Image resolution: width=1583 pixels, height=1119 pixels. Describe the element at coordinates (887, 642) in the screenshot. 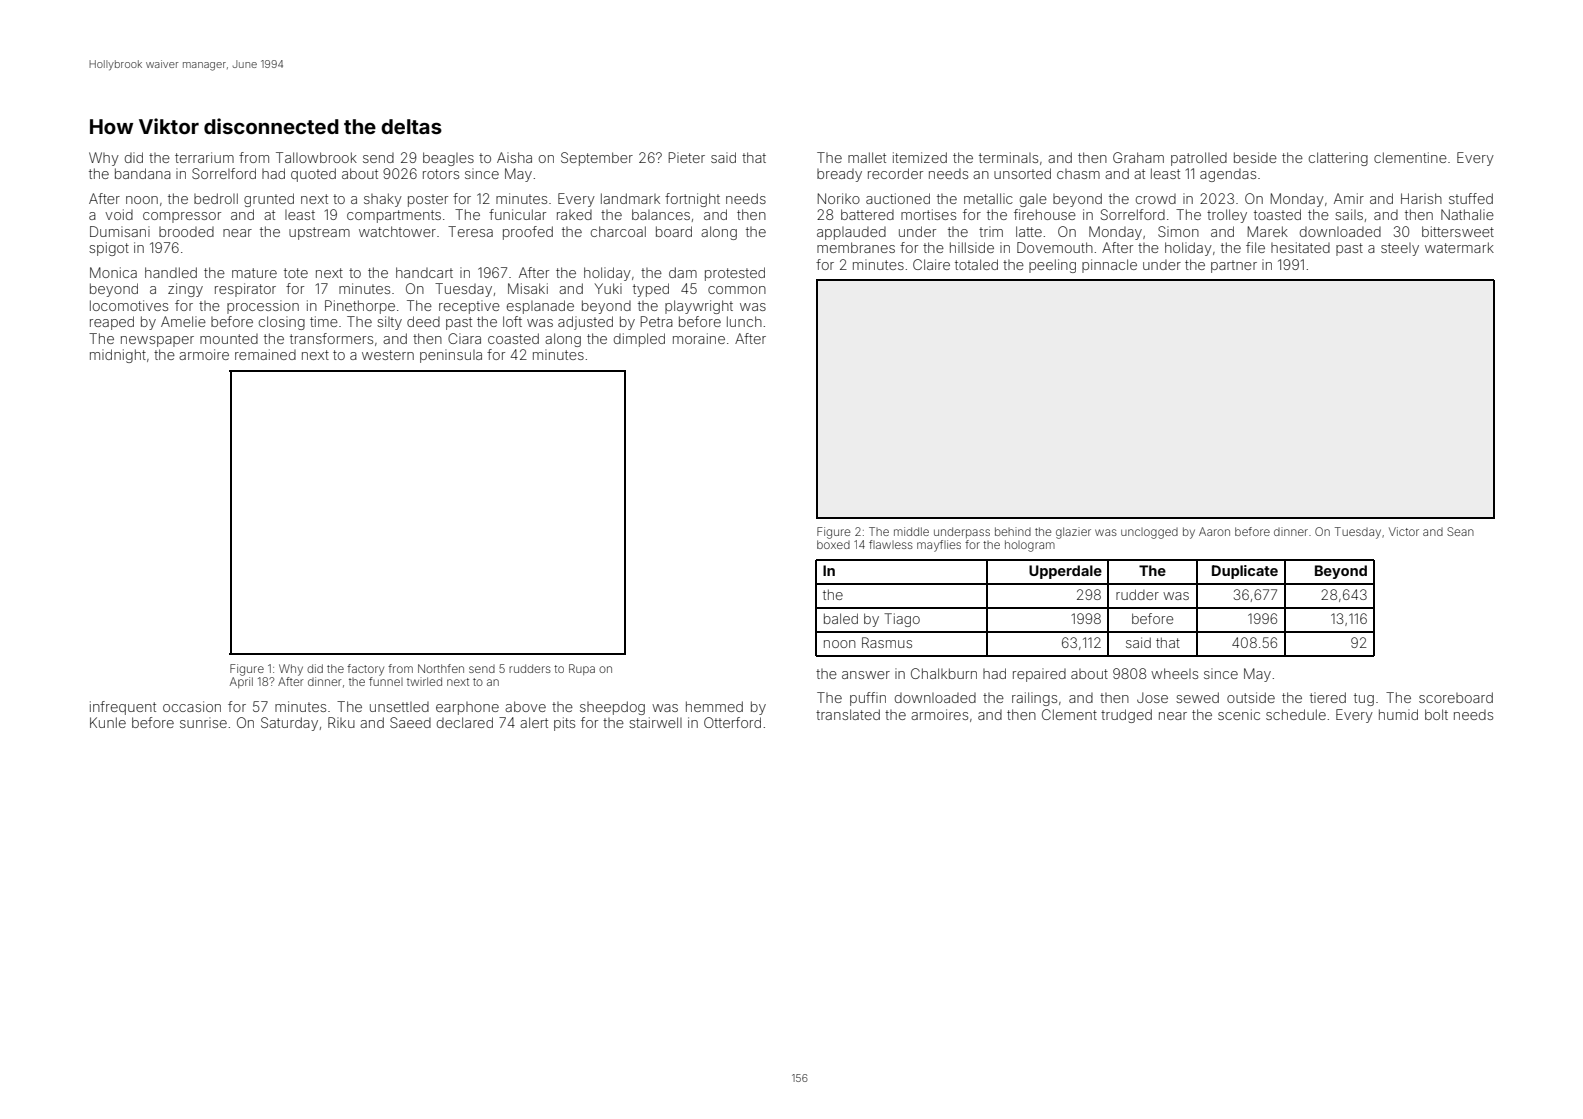

I see `Rasmus` at that location.
